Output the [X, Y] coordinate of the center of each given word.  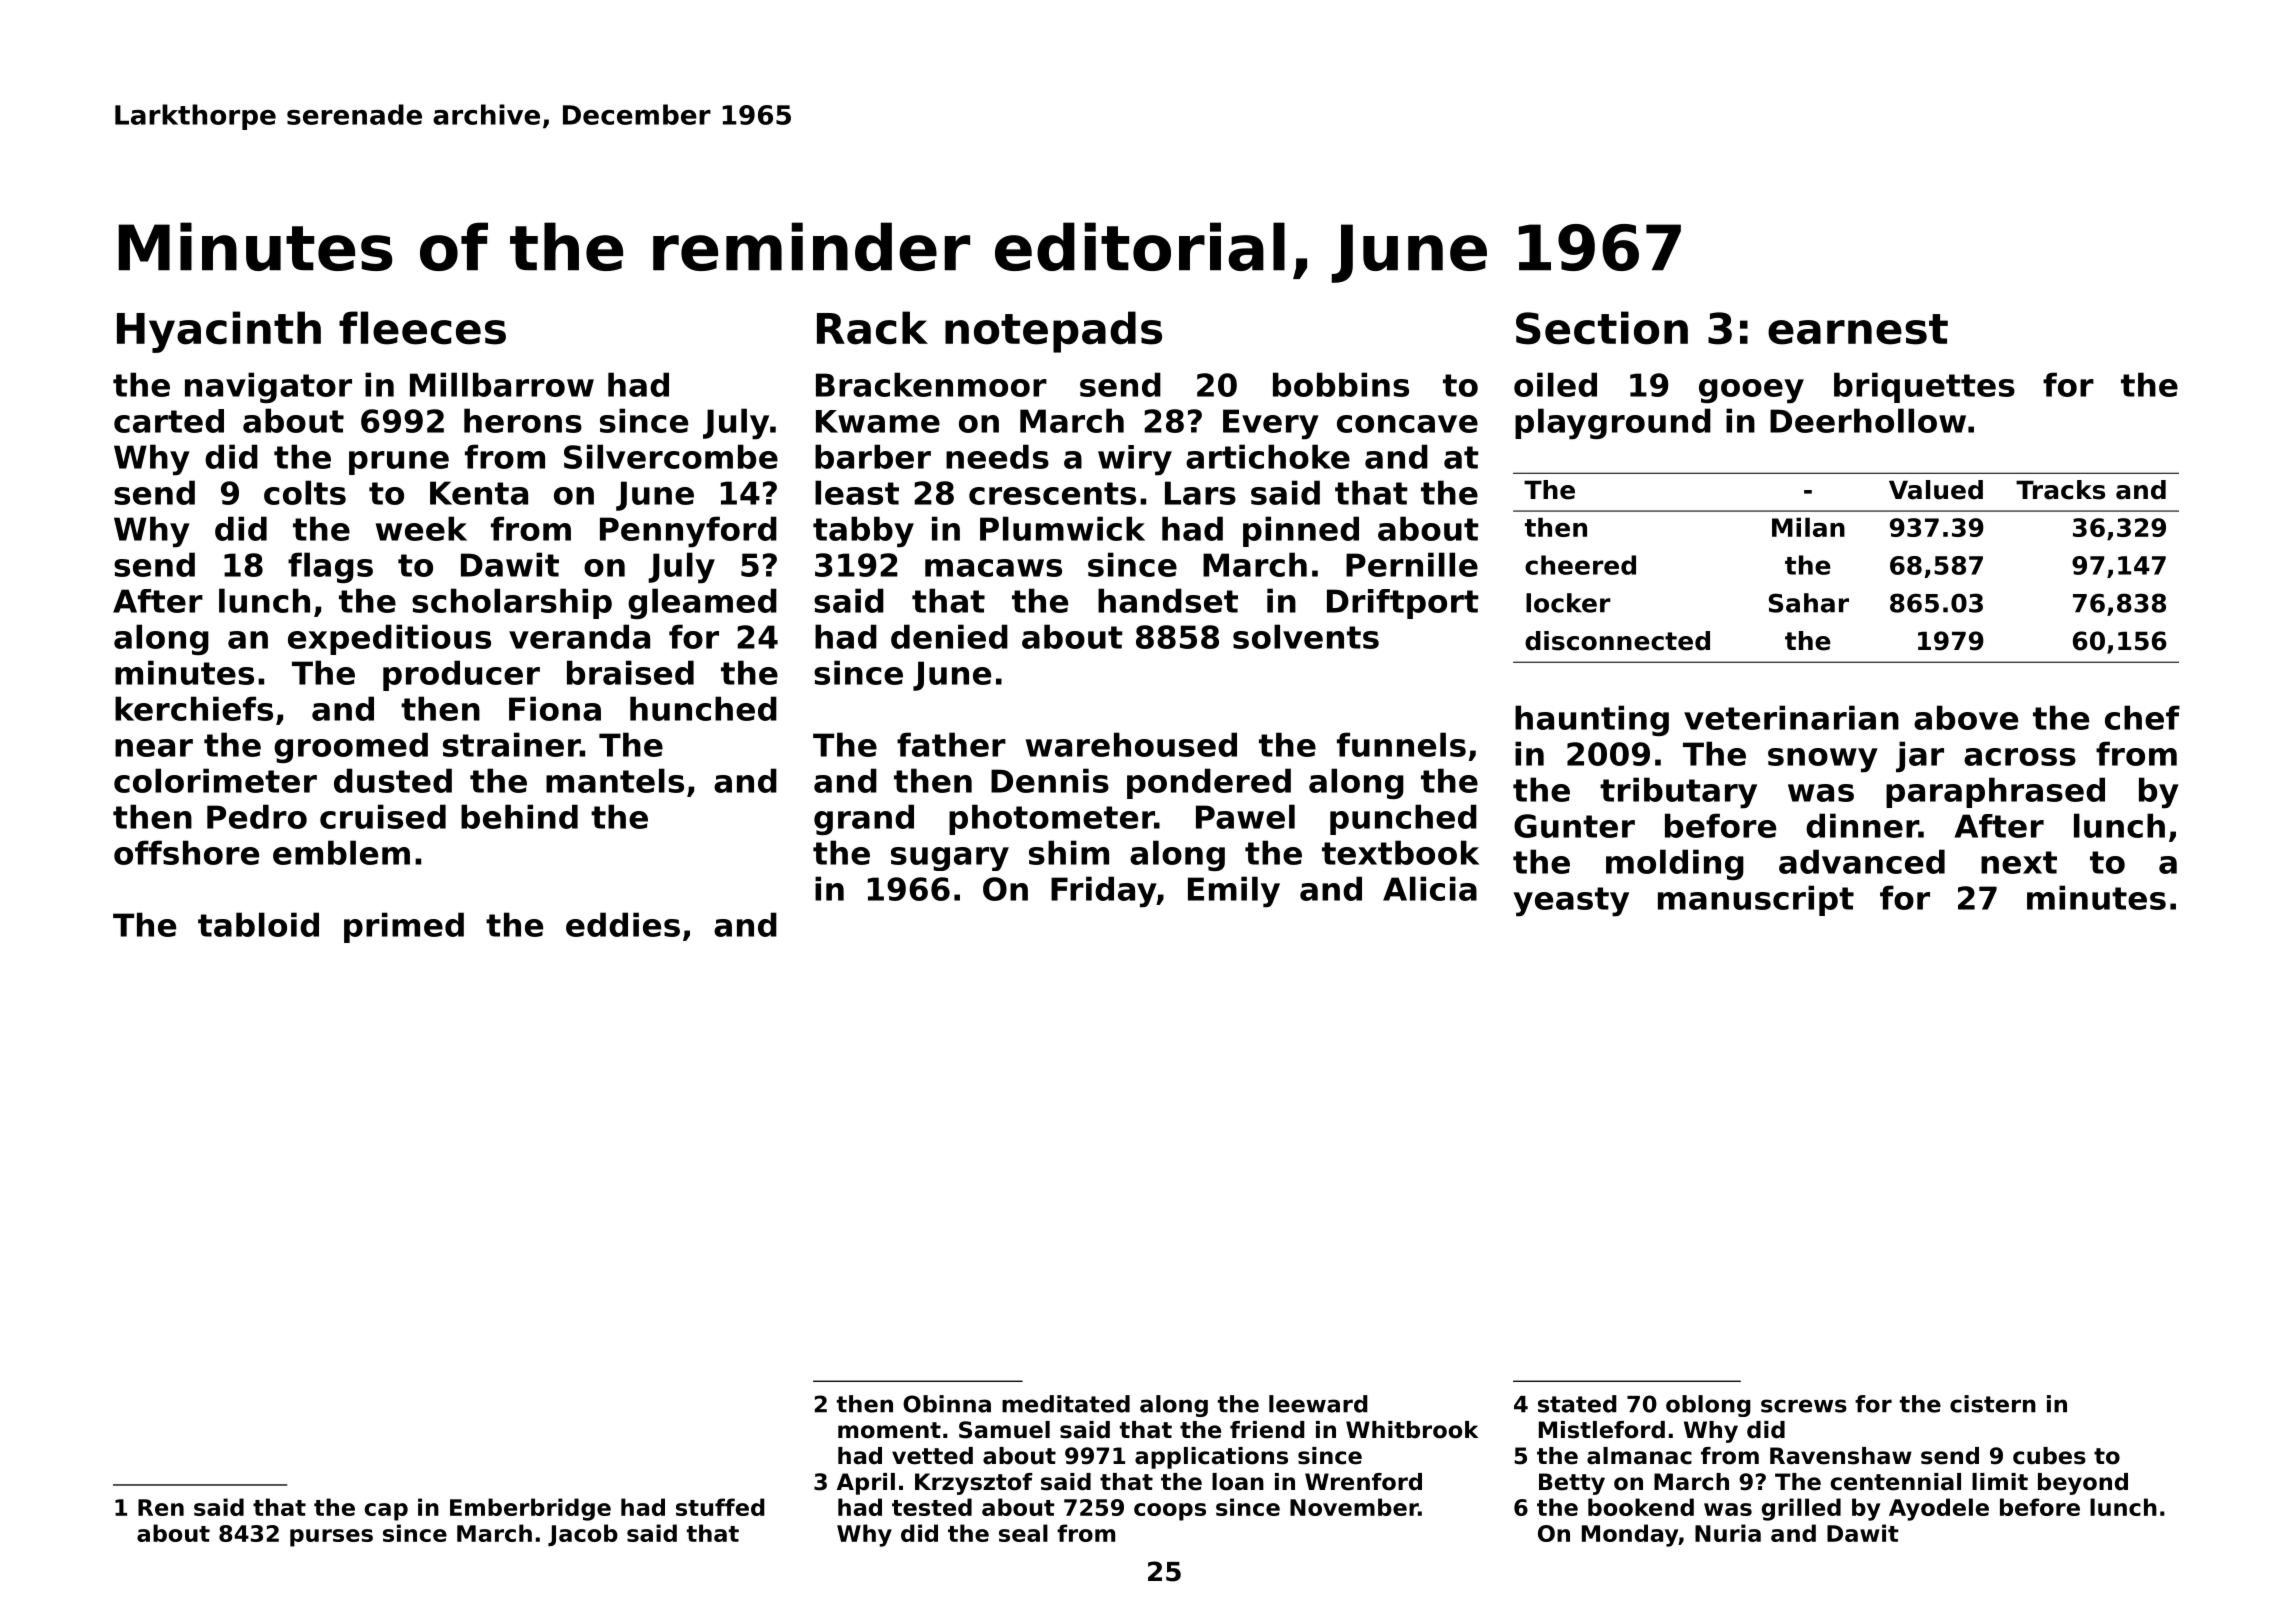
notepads [1053, 332]
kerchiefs [194, 708]
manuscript [1756, 900]
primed [404, 927]
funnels [1401, 744]
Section [1602, 328]
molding [1675, 864]
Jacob [583, 1535]
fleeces [422, 328]
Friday [1104, 892]
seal [1023, 1533]
